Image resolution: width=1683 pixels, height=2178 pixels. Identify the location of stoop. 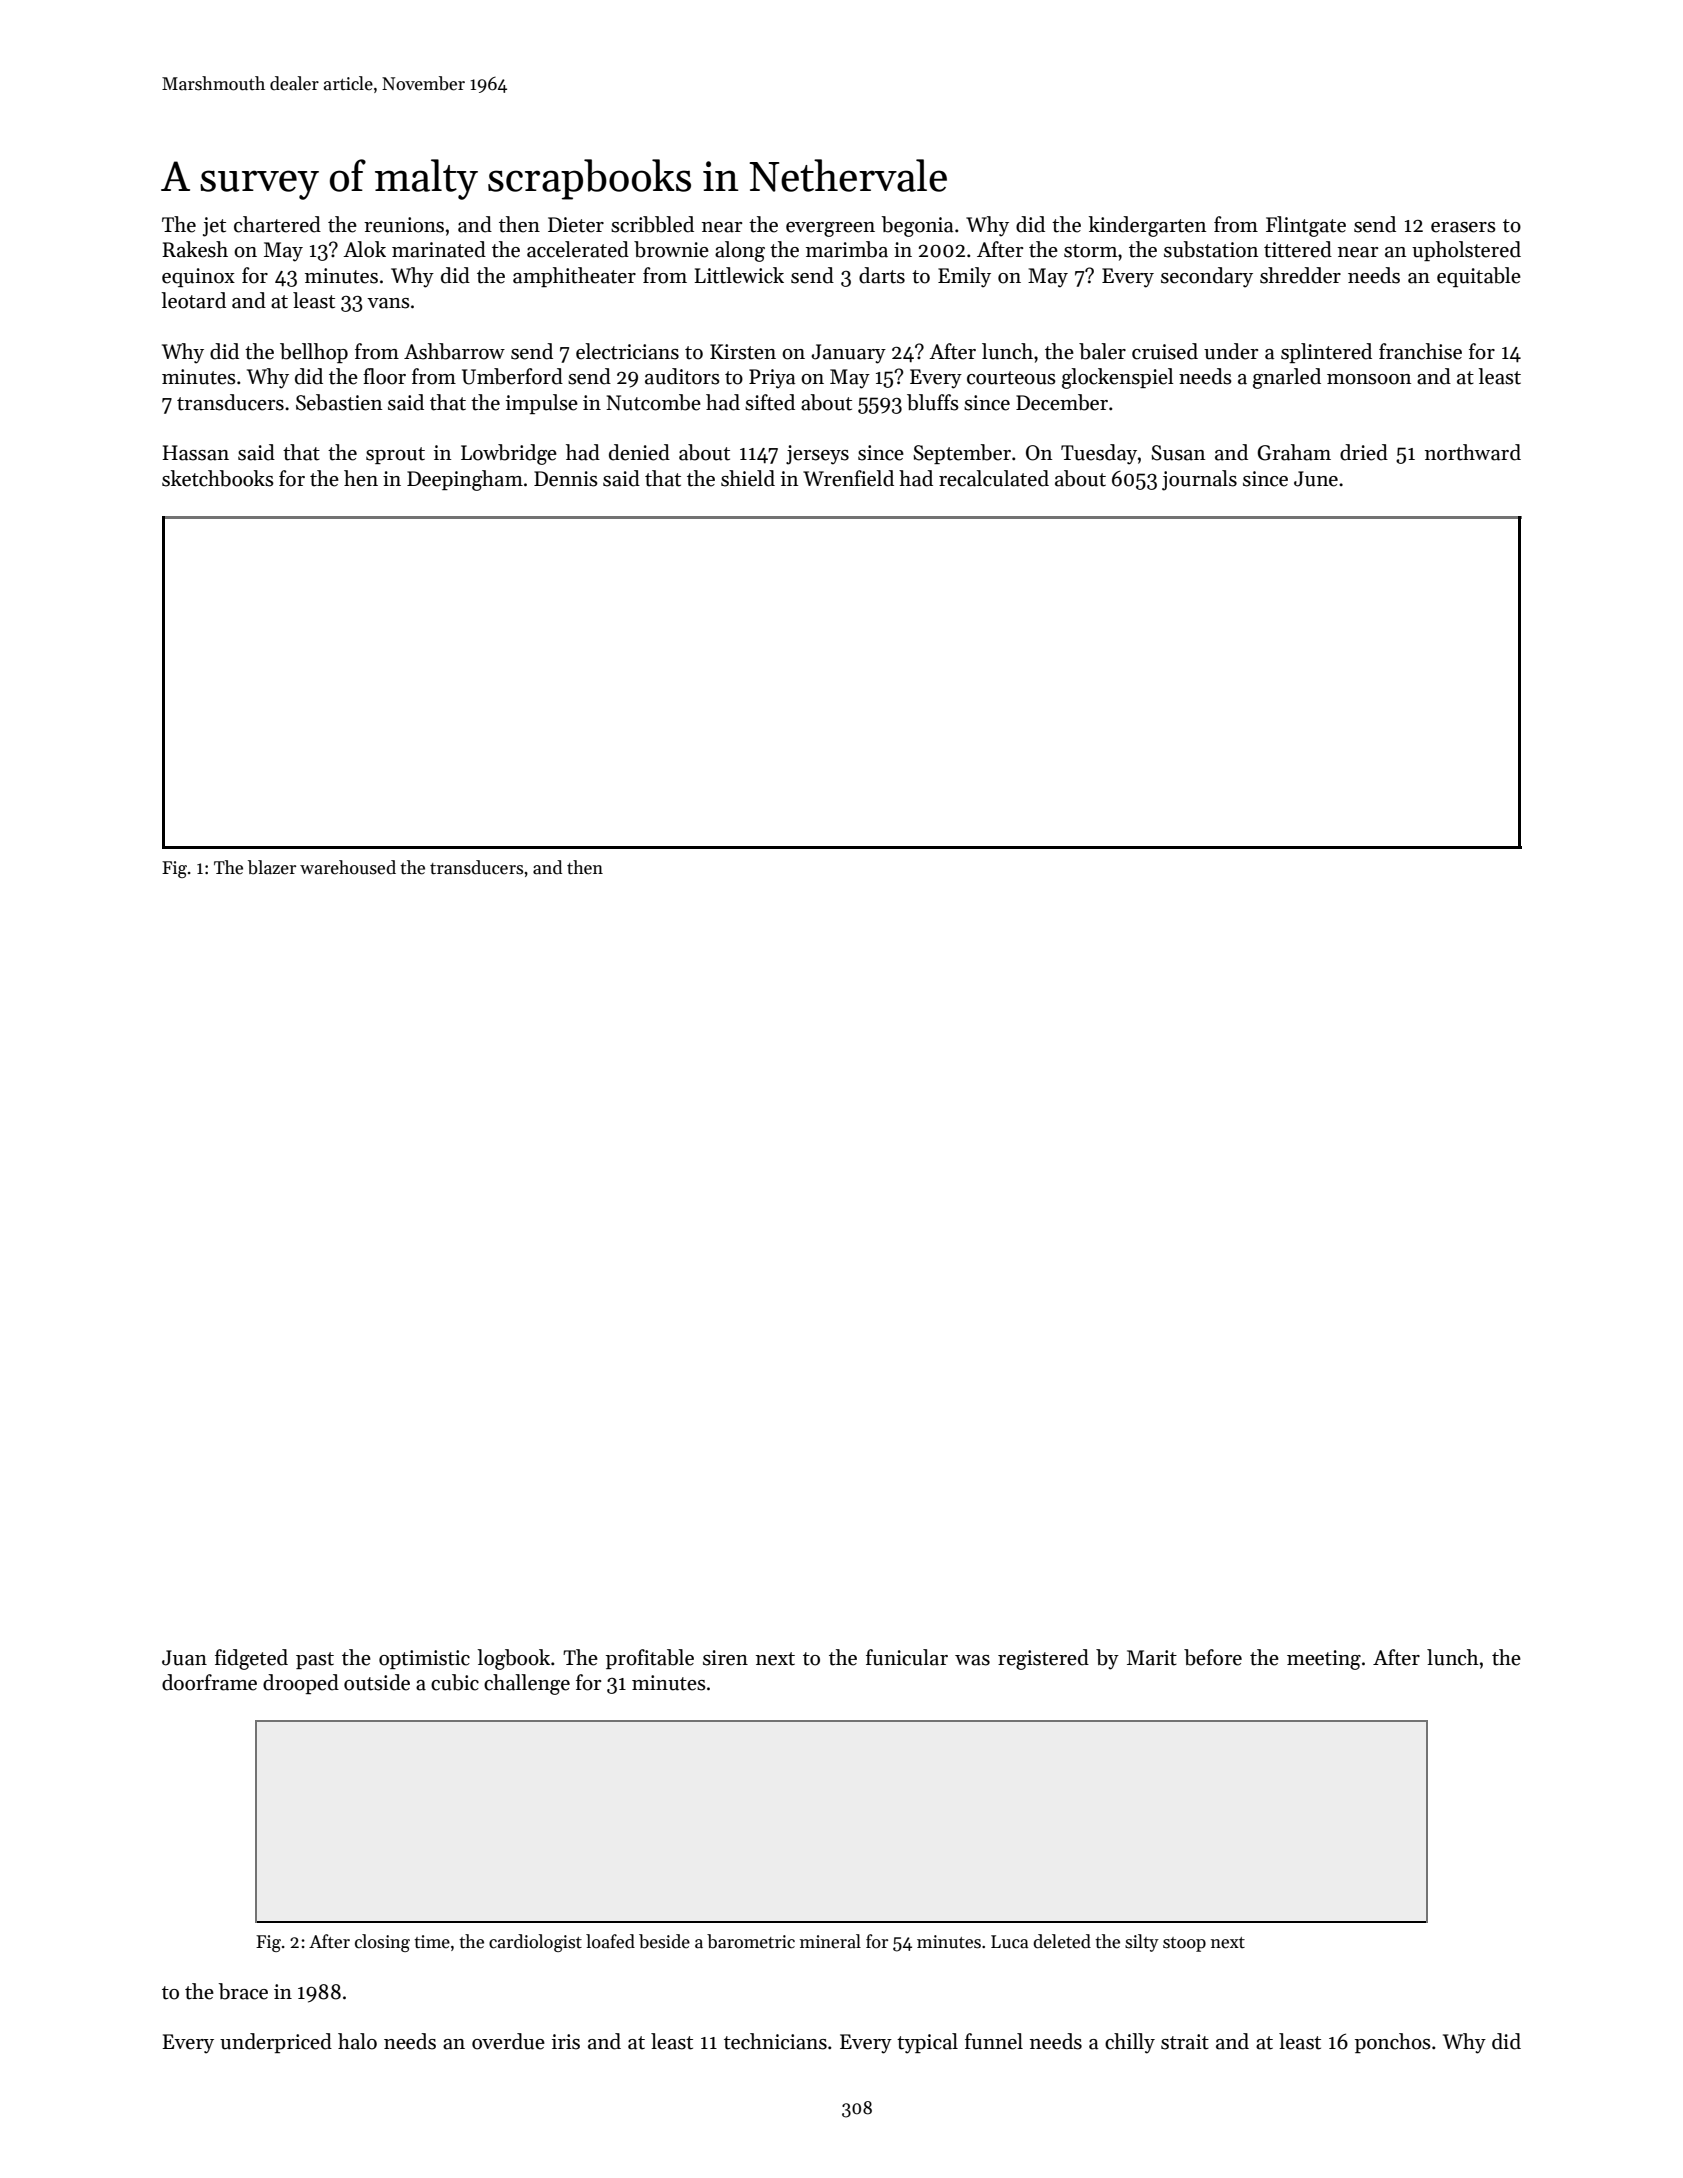
(1184, 1944).
